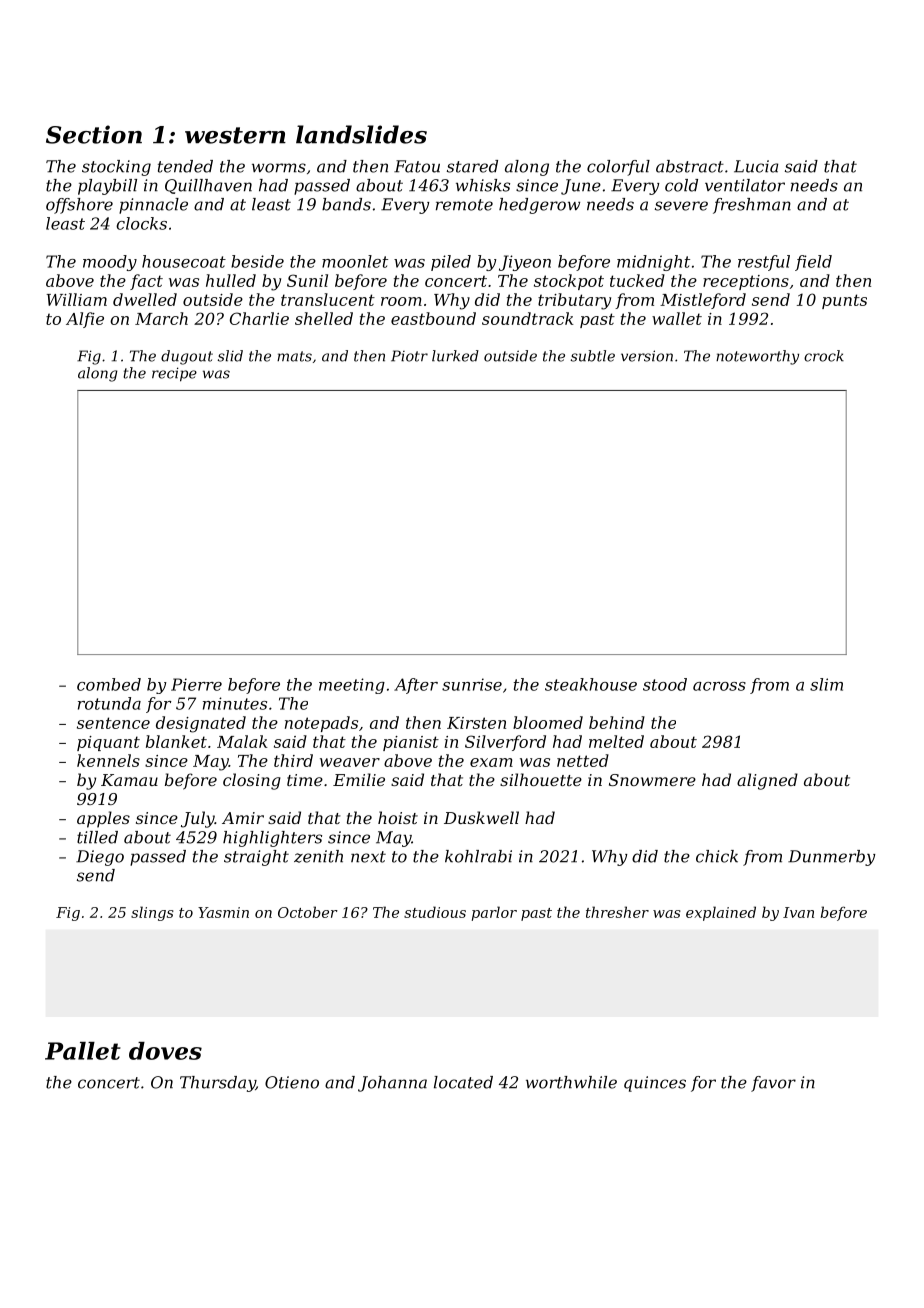 Image resolution: width=924 pixels, height=1308 pixels. What do you see at coordinates (655, 1084) in the screenshot?
I see `quinces` at bounding box center [655, 1084].
